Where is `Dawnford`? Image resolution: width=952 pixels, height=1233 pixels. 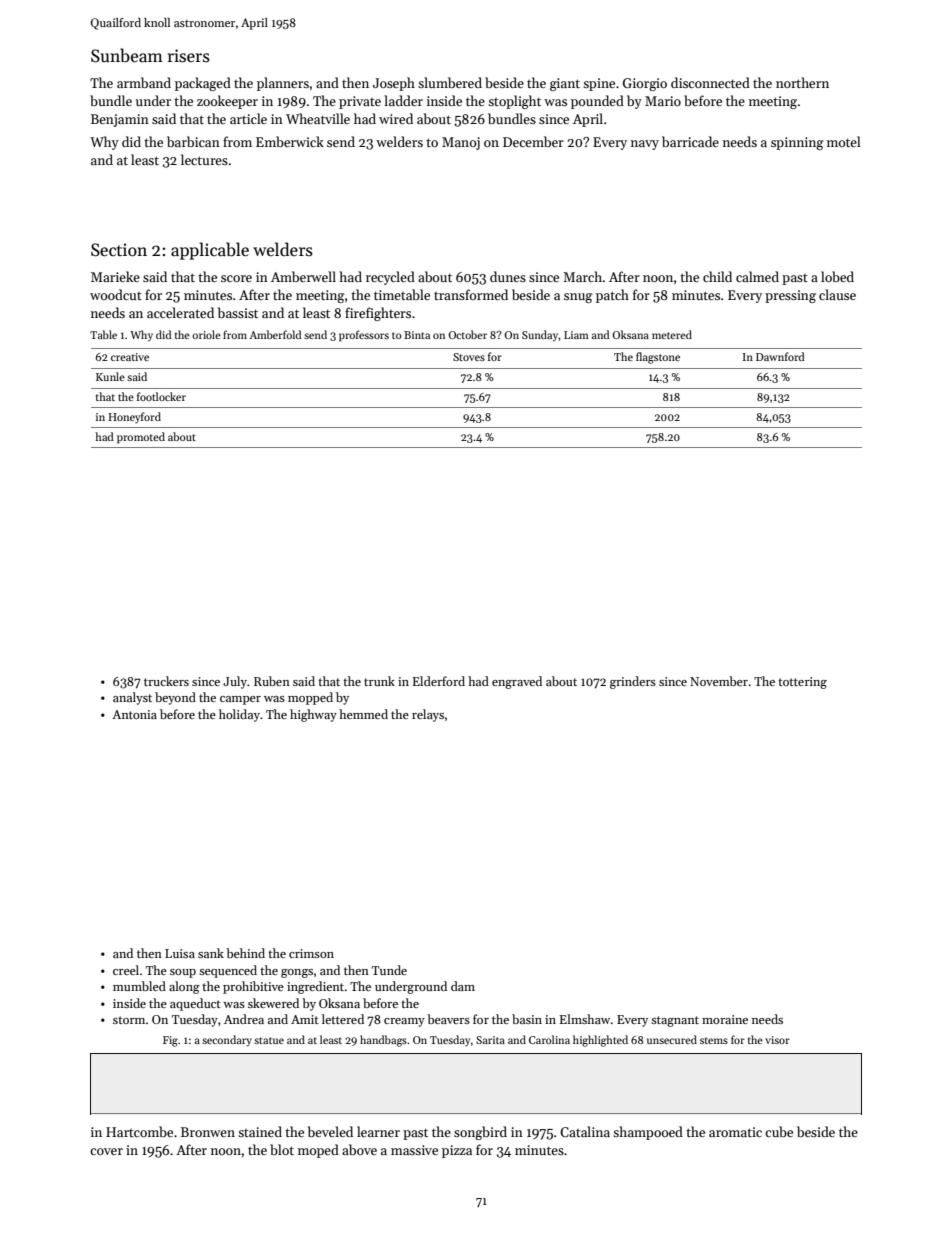 Dawnford is located at coordinates (780, 356).
